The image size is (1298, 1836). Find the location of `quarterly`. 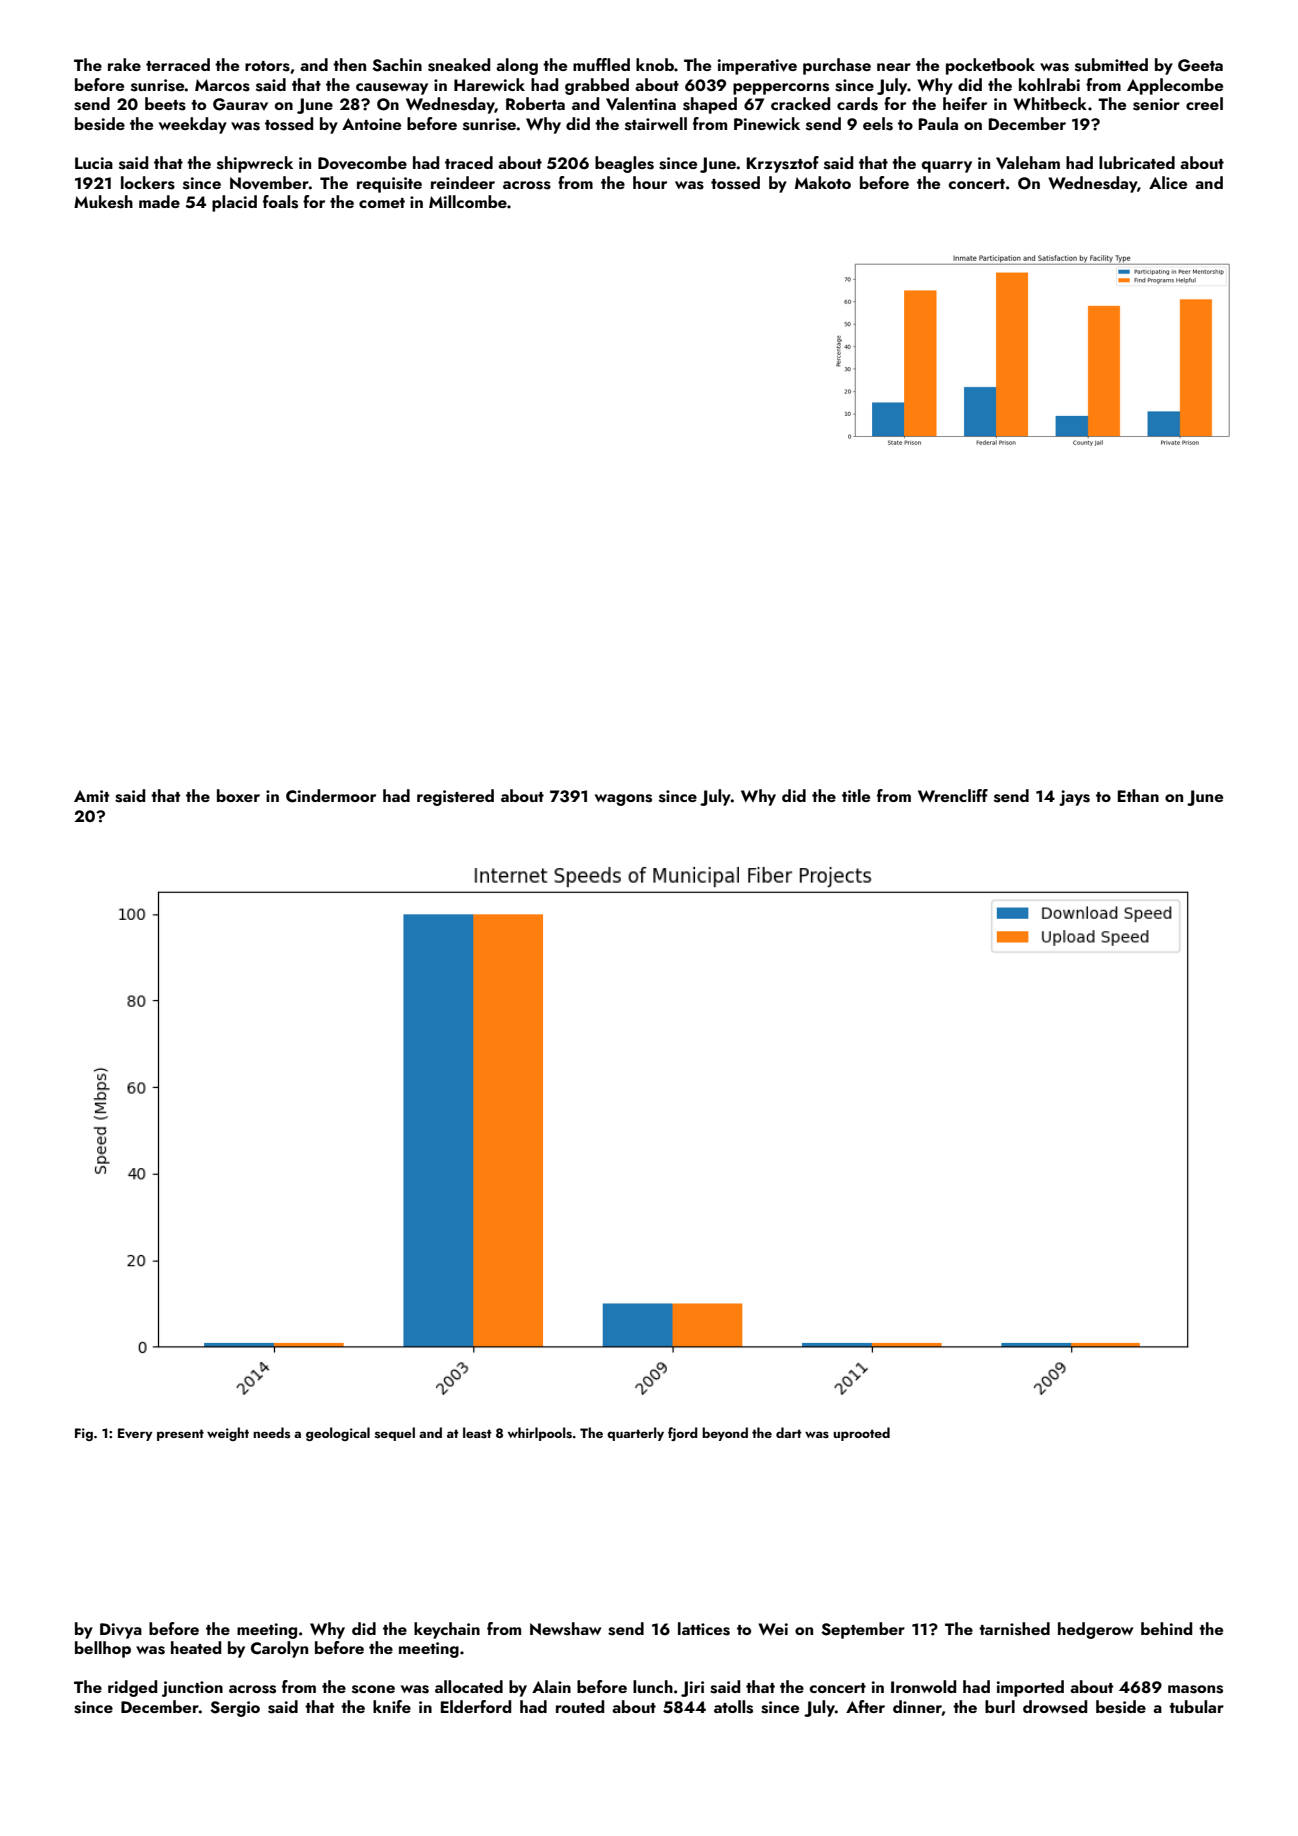

quarterly is located at coordinates (635, 1434).
